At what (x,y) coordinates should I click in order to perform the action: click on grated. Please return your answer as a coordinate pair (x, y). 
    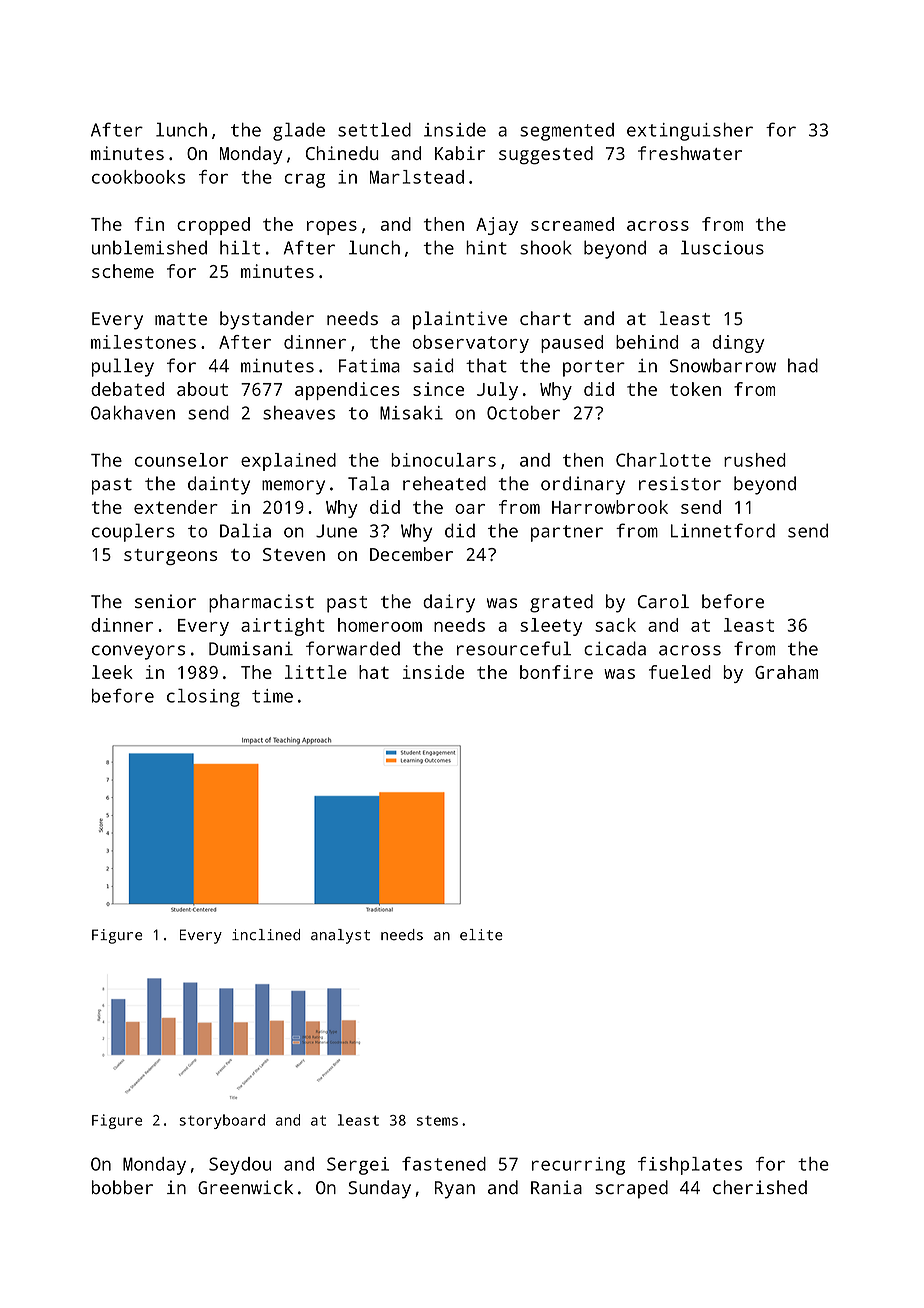
    Looking at the image, I should click on (561, 603).
